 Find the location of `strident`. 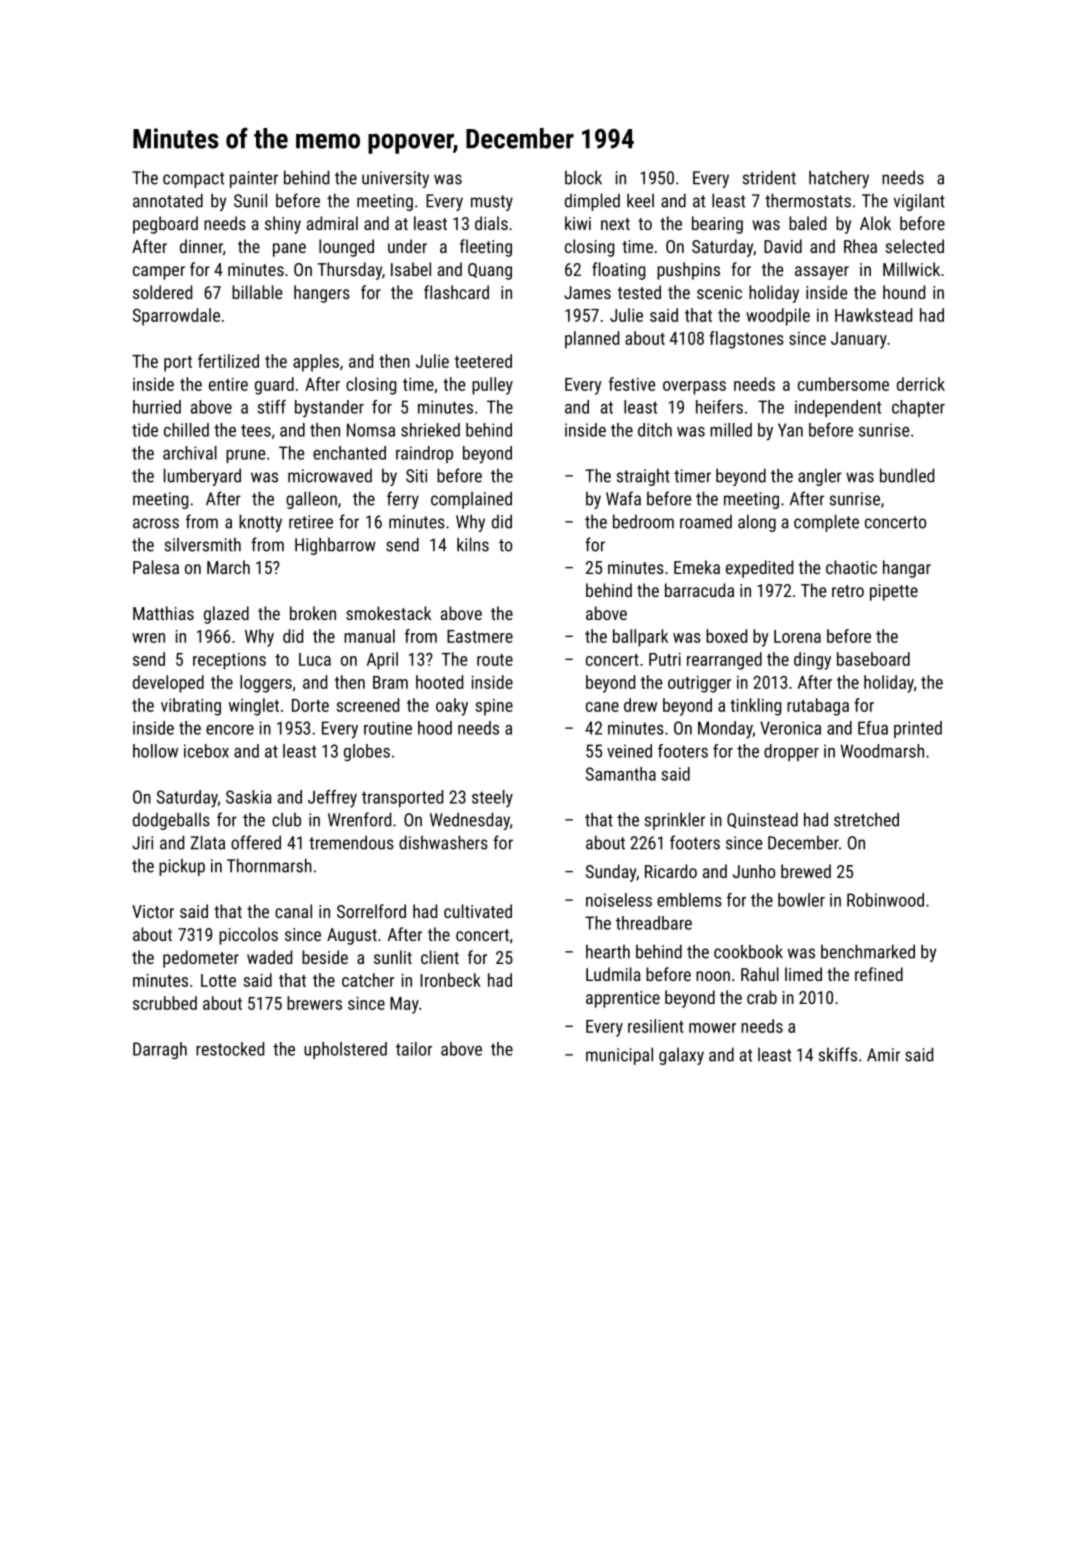

strident is located at coordinates (769, 177).
